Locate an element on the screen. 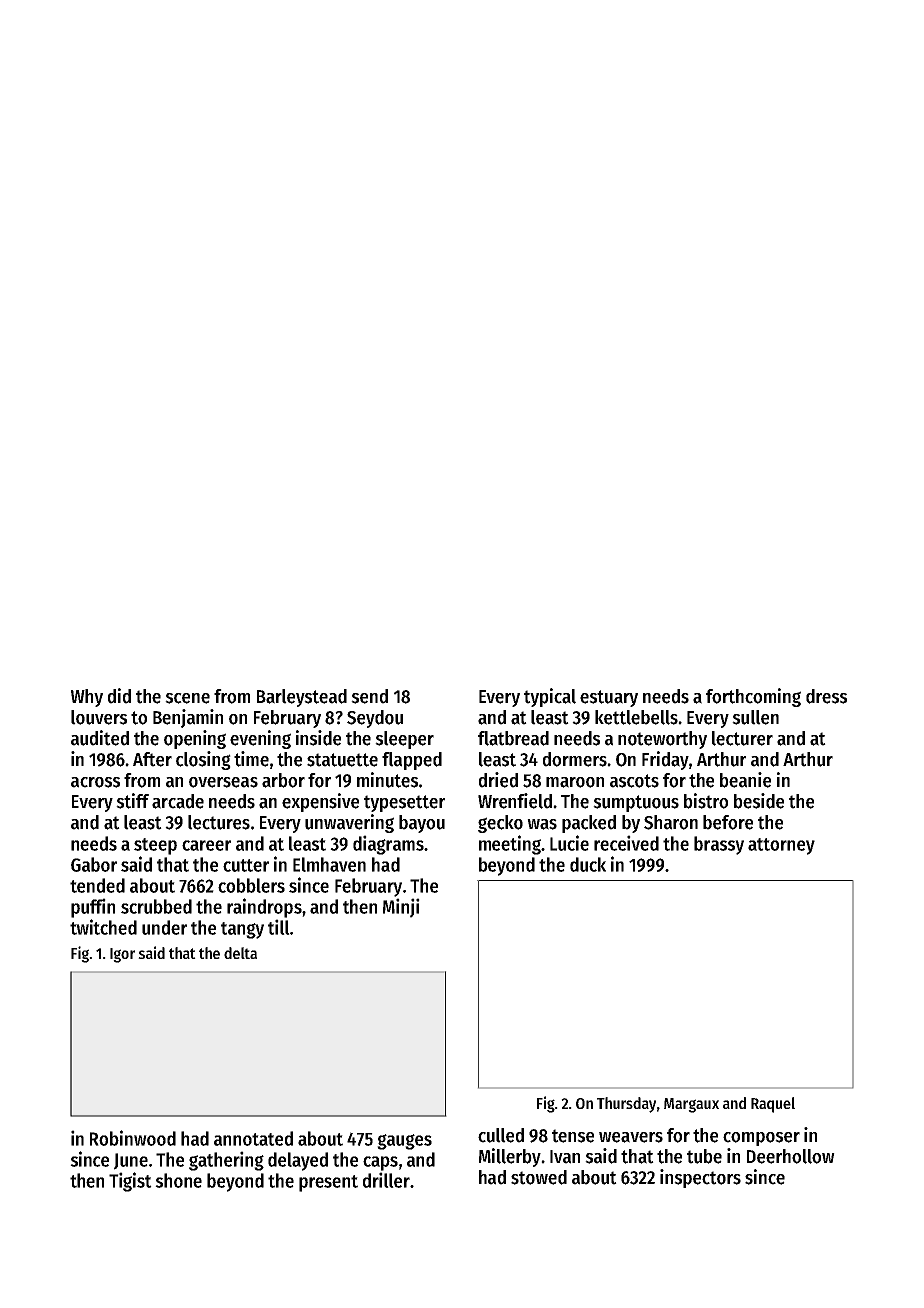 This screenshot has height=1308, width=924. puffin is located at coordinates (93, 908).
